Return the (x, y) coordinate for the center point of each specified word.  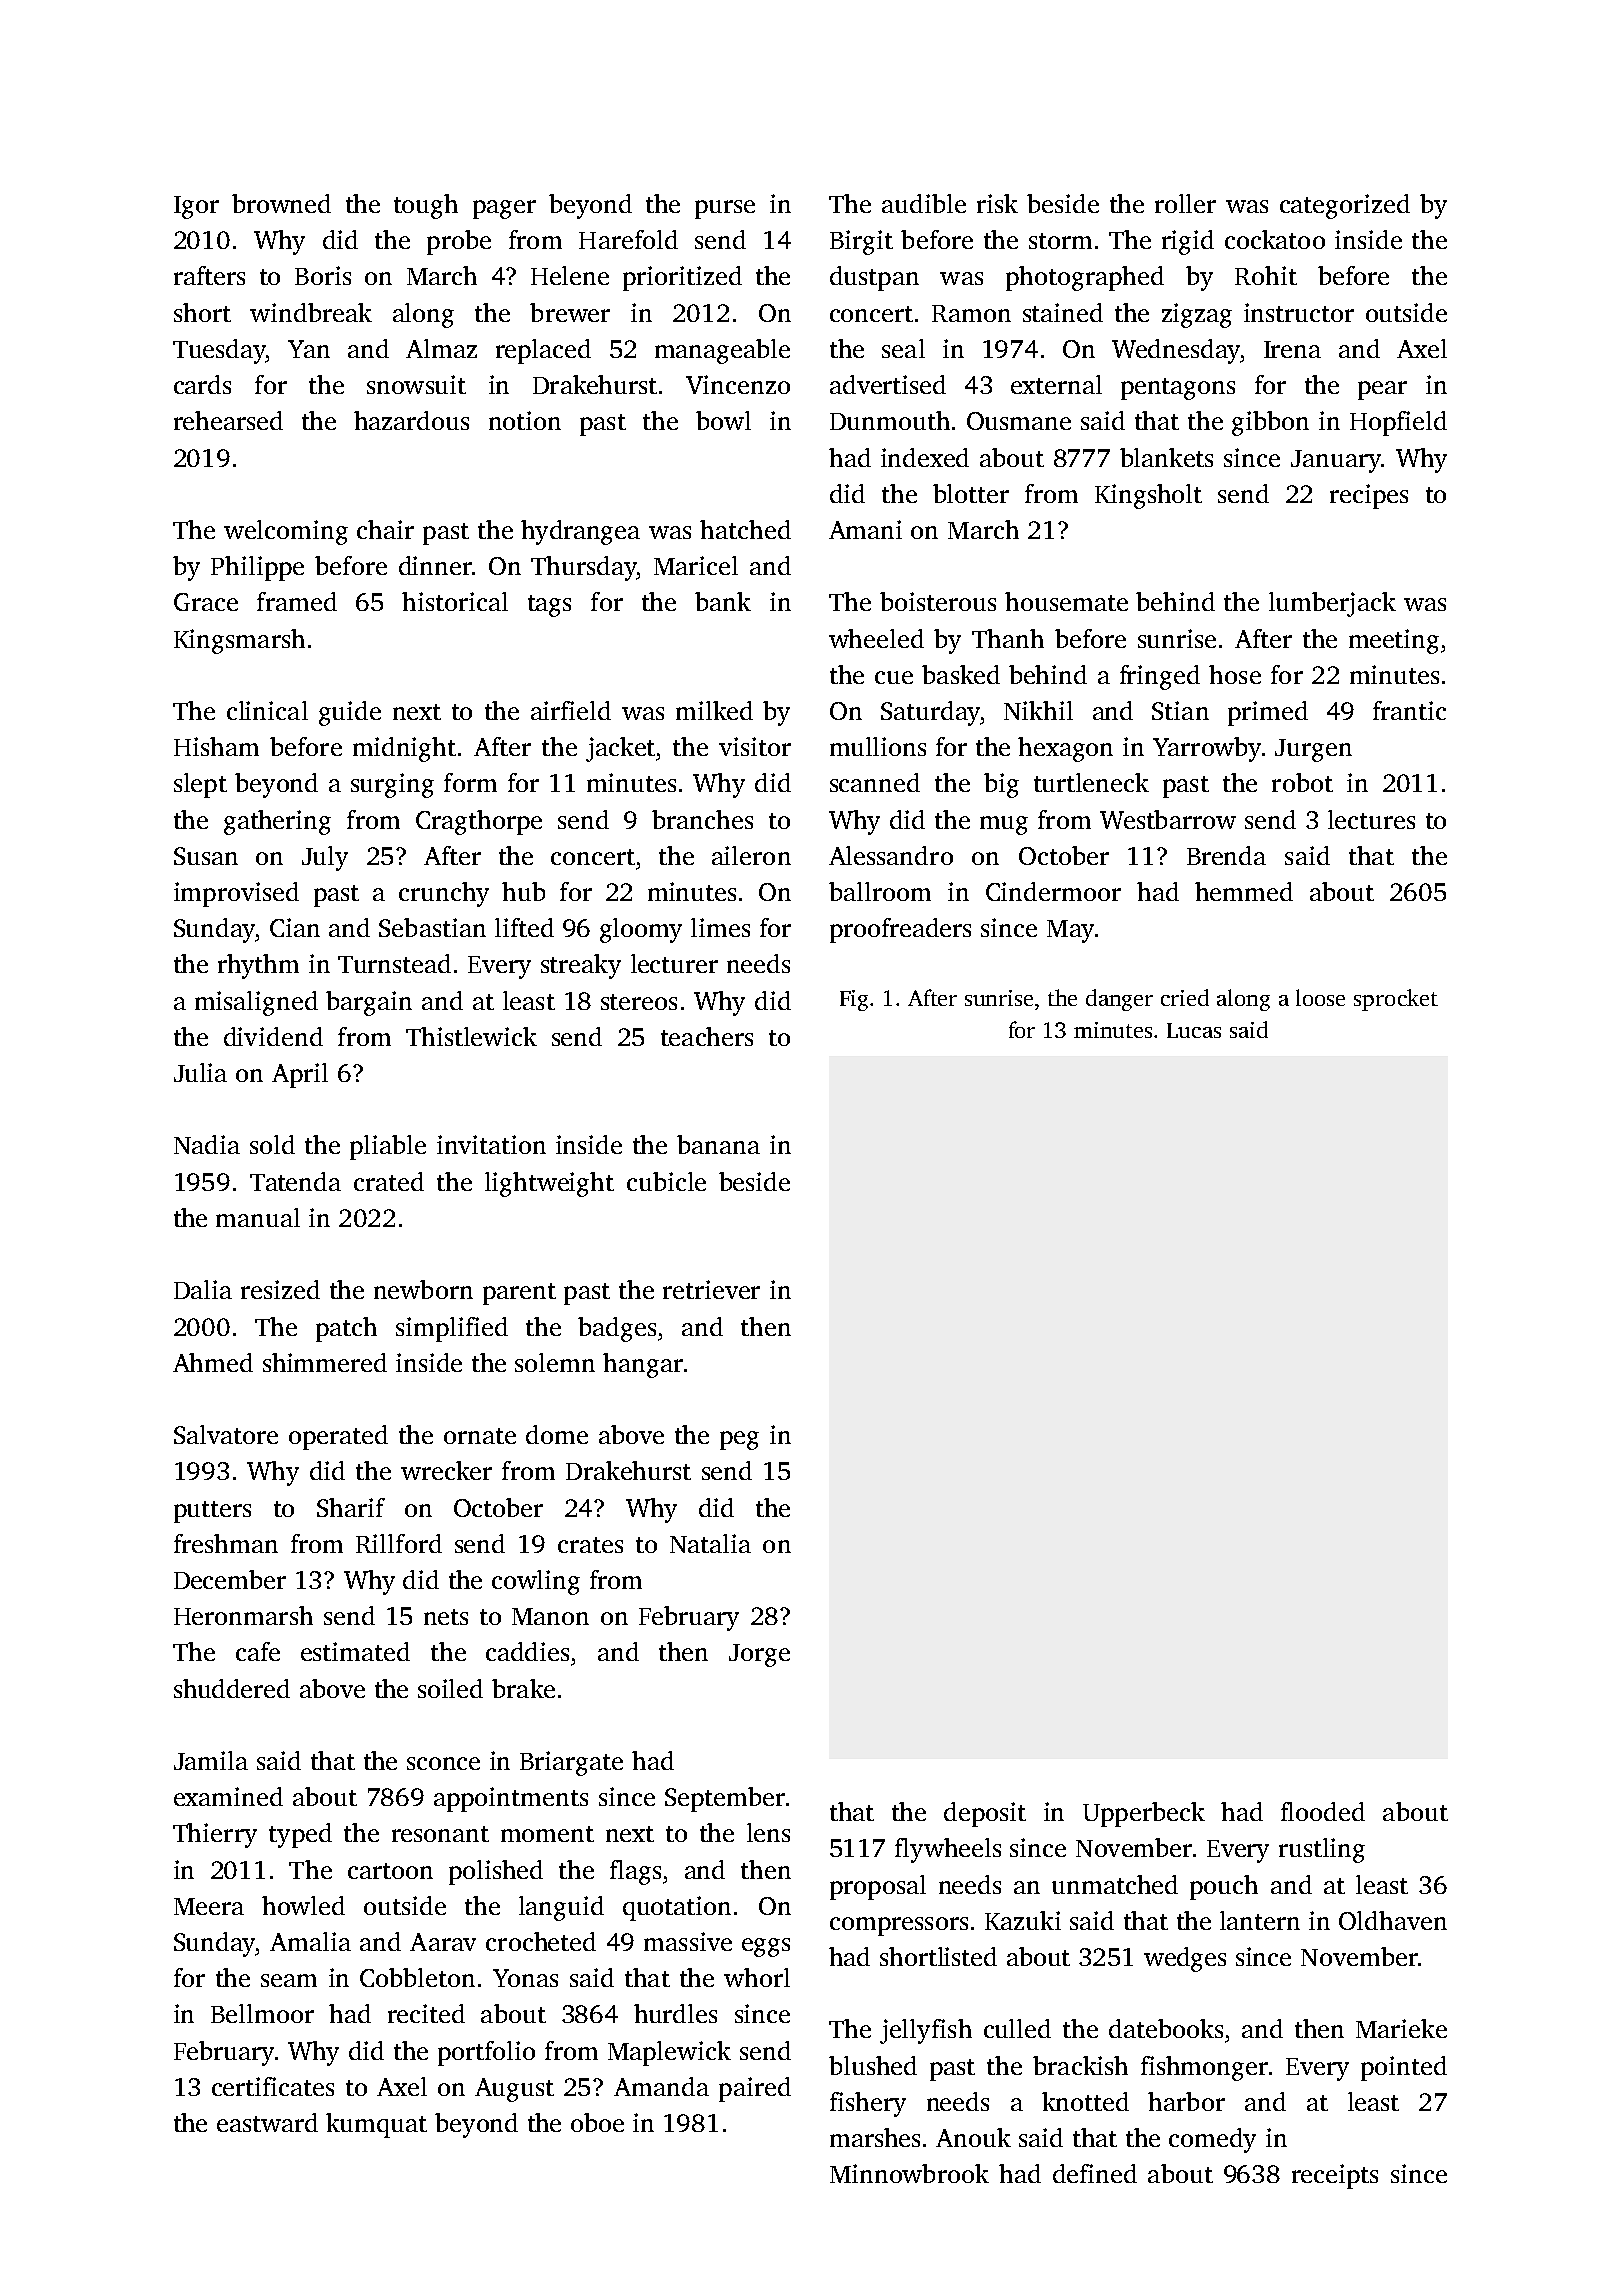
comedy (1212, 2140)
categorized (1345, 206)
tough (426, 206)
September (725, 1799)
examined (228, 1796)
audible (924, 203)
